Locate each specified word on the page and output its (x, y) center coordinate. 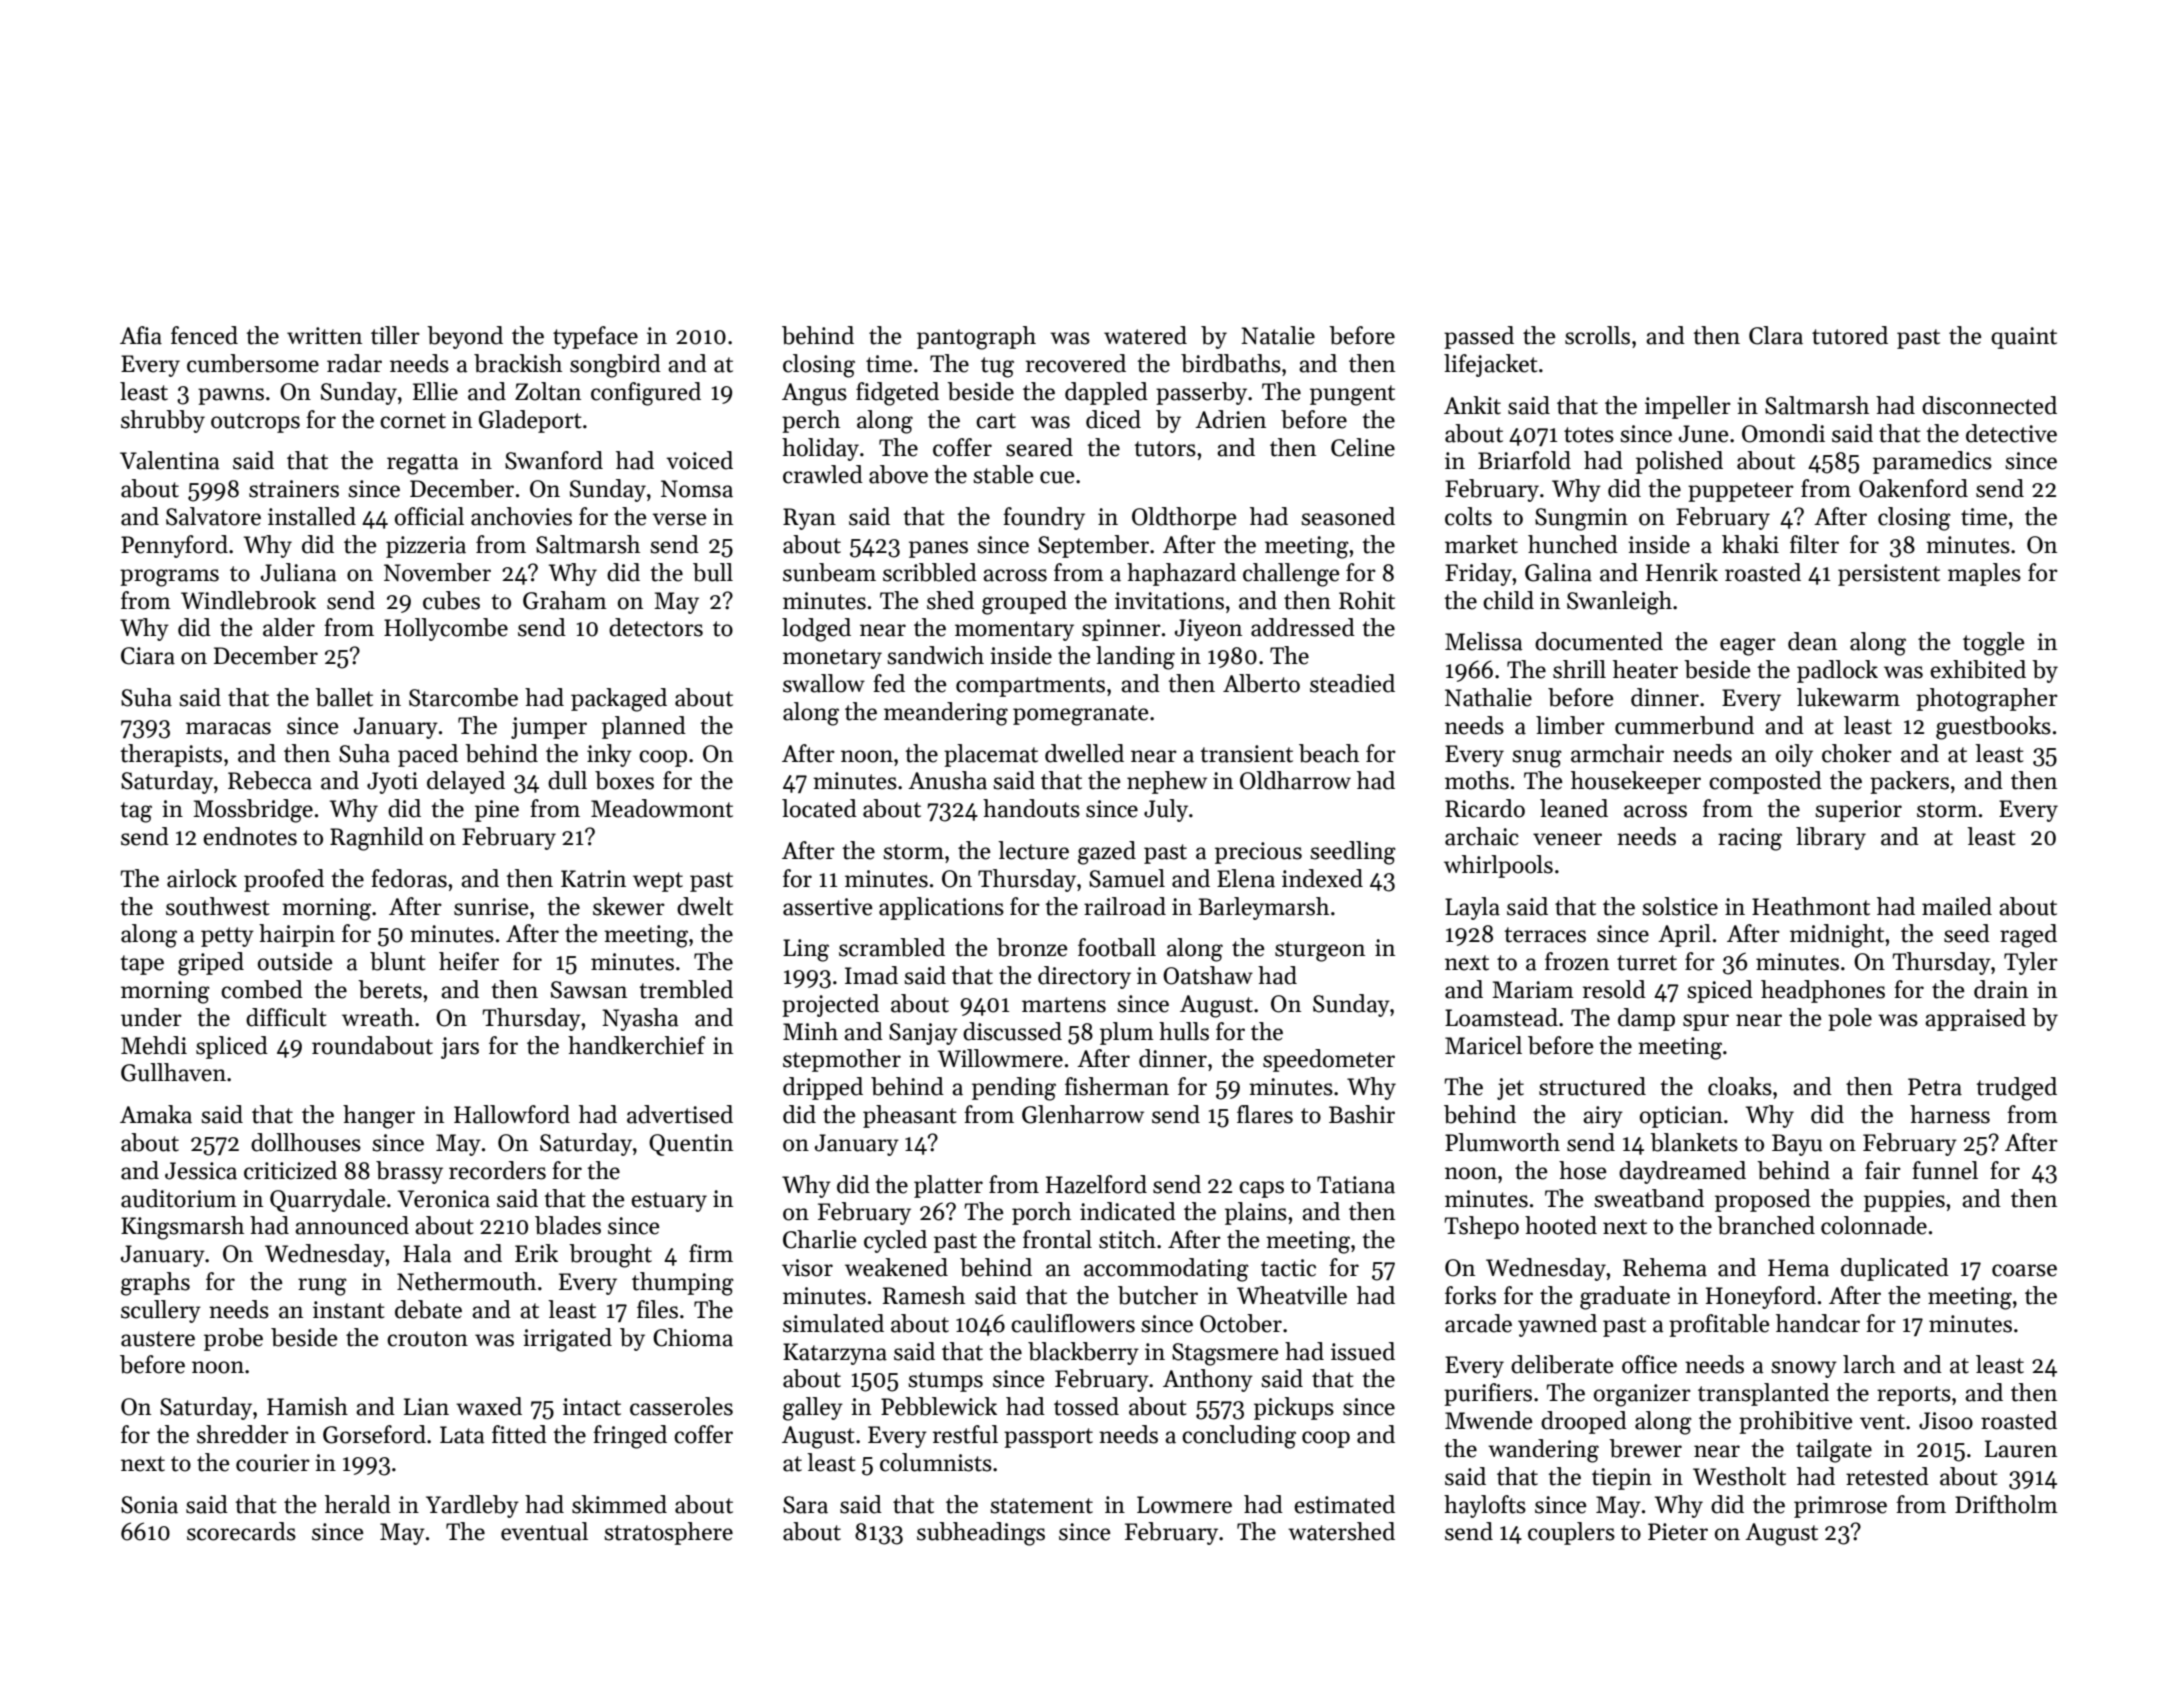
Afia (141, 335)
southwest (218, 906)
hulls (1184, 1031)
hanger (379, 1117)
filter (1814, 544)
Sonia (149, 1505)
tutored (1850, 335)
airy (1603, 1117)
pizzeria (426, 547)
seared (1039, 447)
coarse (2024, 1270)
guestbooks (1993, 728)
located (819, 808)
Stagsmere (1225, 1354)
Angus (814, 394)
